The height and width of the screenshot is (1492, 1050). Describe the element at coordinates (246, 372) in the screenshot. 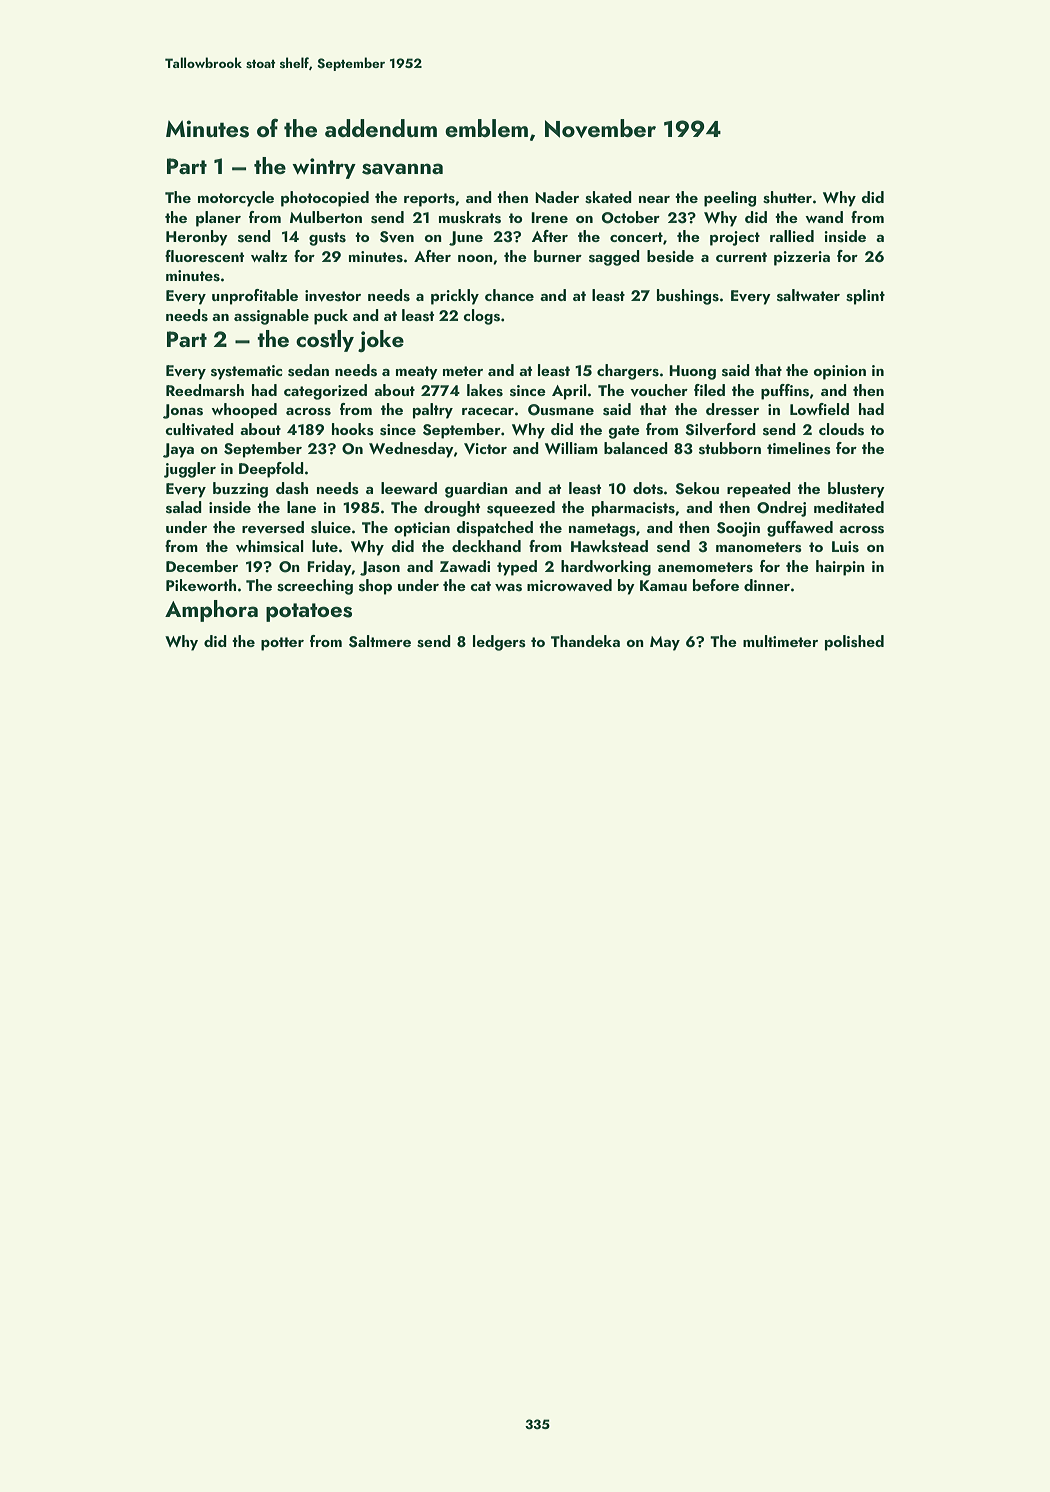

I see `systematic` at that location.
